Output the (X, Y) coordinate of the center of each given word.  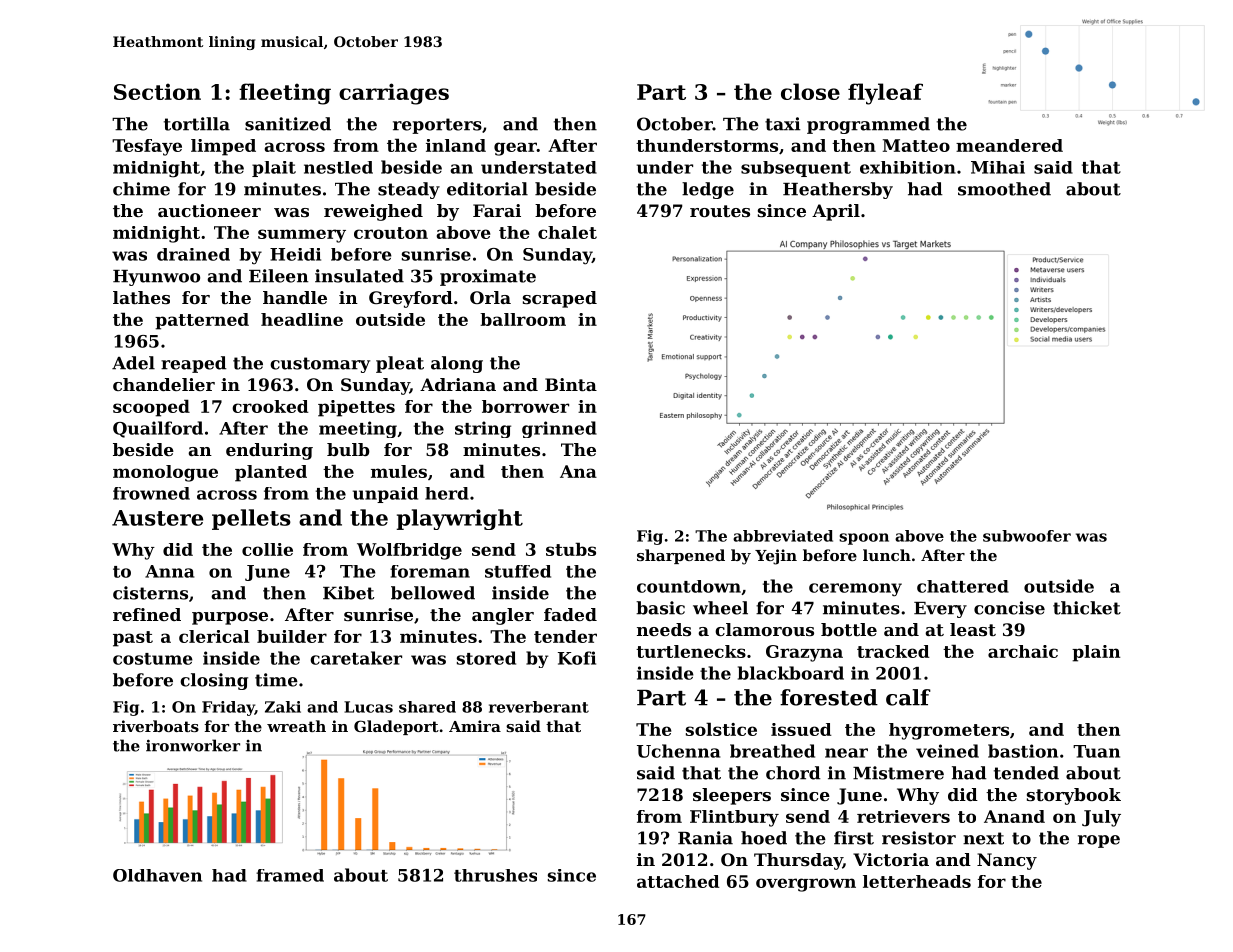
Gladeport (396, 727)
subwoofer (1027, 536)
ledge (708, 190)
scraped (560, 299)
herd (447, 493)
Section (157, 91)
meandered (1009, 145)
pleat (400, 364)
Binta (571, 384)
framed (290, 875)
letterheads (917, 881)
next (983, 838)
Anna (169, 571)
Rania (705, 838)
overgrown (806, 885)
